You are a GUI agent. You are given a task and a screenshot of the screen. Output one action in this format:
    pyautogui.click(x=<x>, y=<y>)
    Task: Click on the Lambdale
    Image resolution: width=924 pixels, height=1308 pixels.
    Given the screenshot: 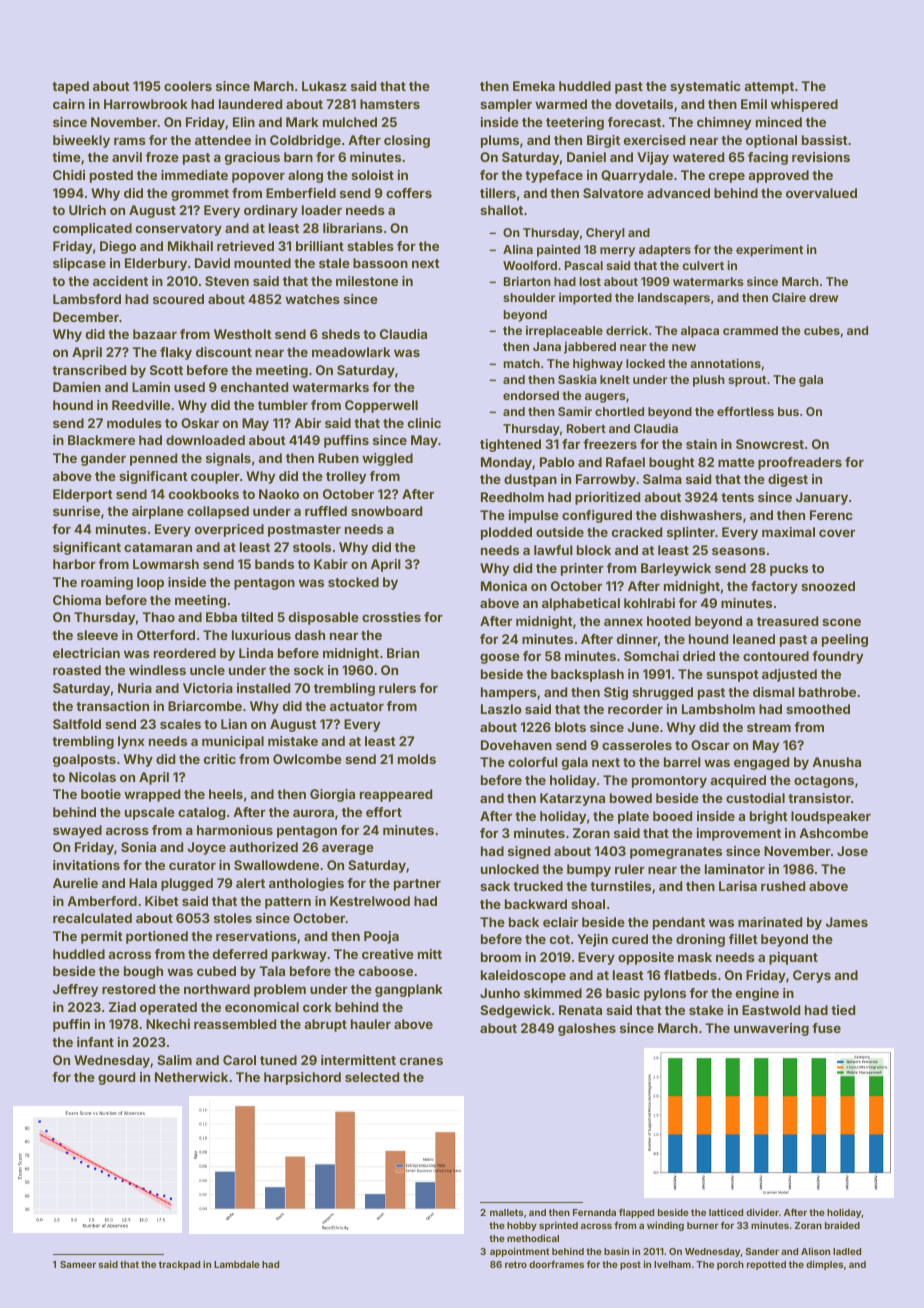 What is the action you would take?
    pyautogui.click(x=237, y=1264)
